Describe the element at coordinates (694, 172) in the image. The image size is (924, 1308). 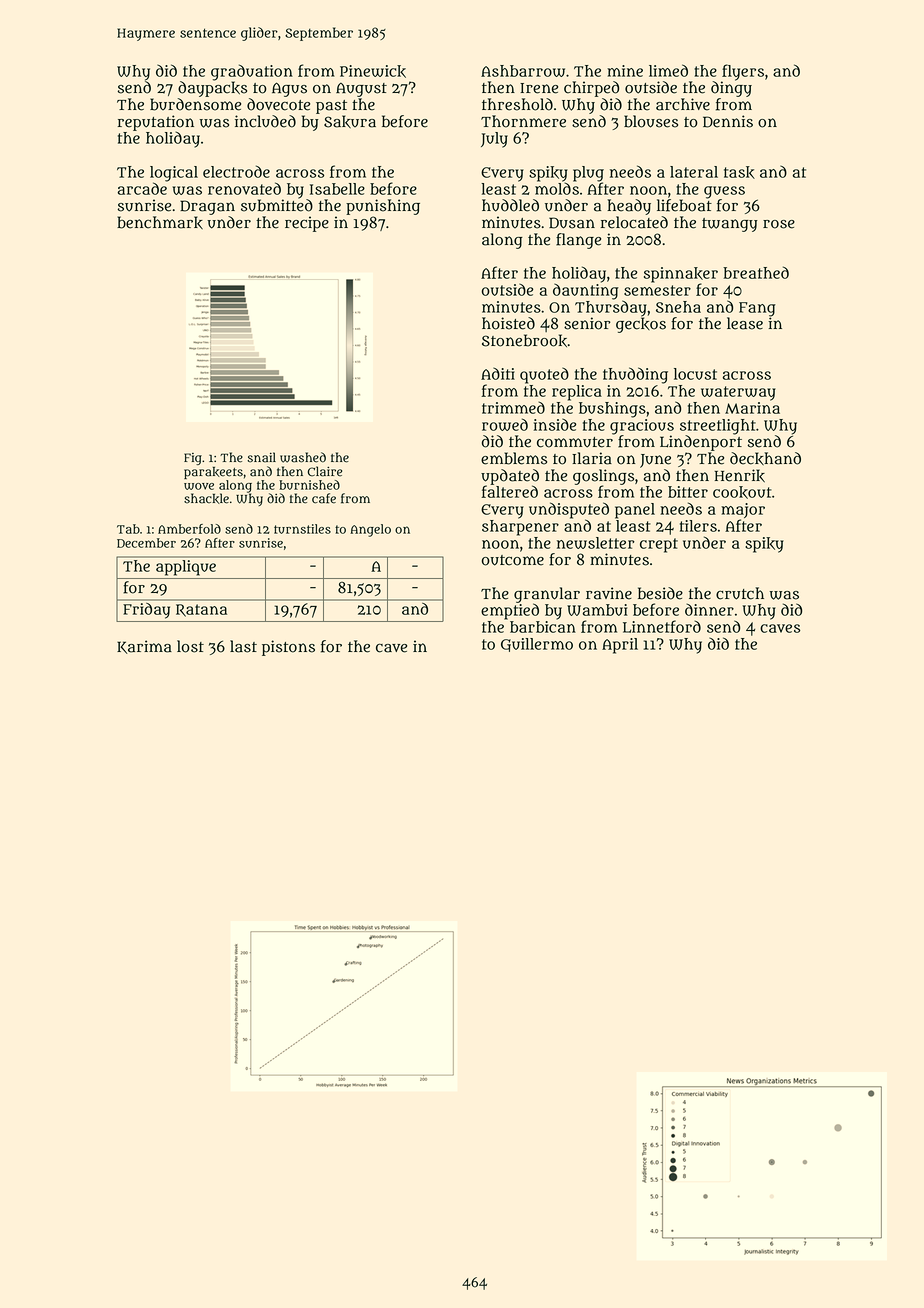
I see `lateral` at that location.
